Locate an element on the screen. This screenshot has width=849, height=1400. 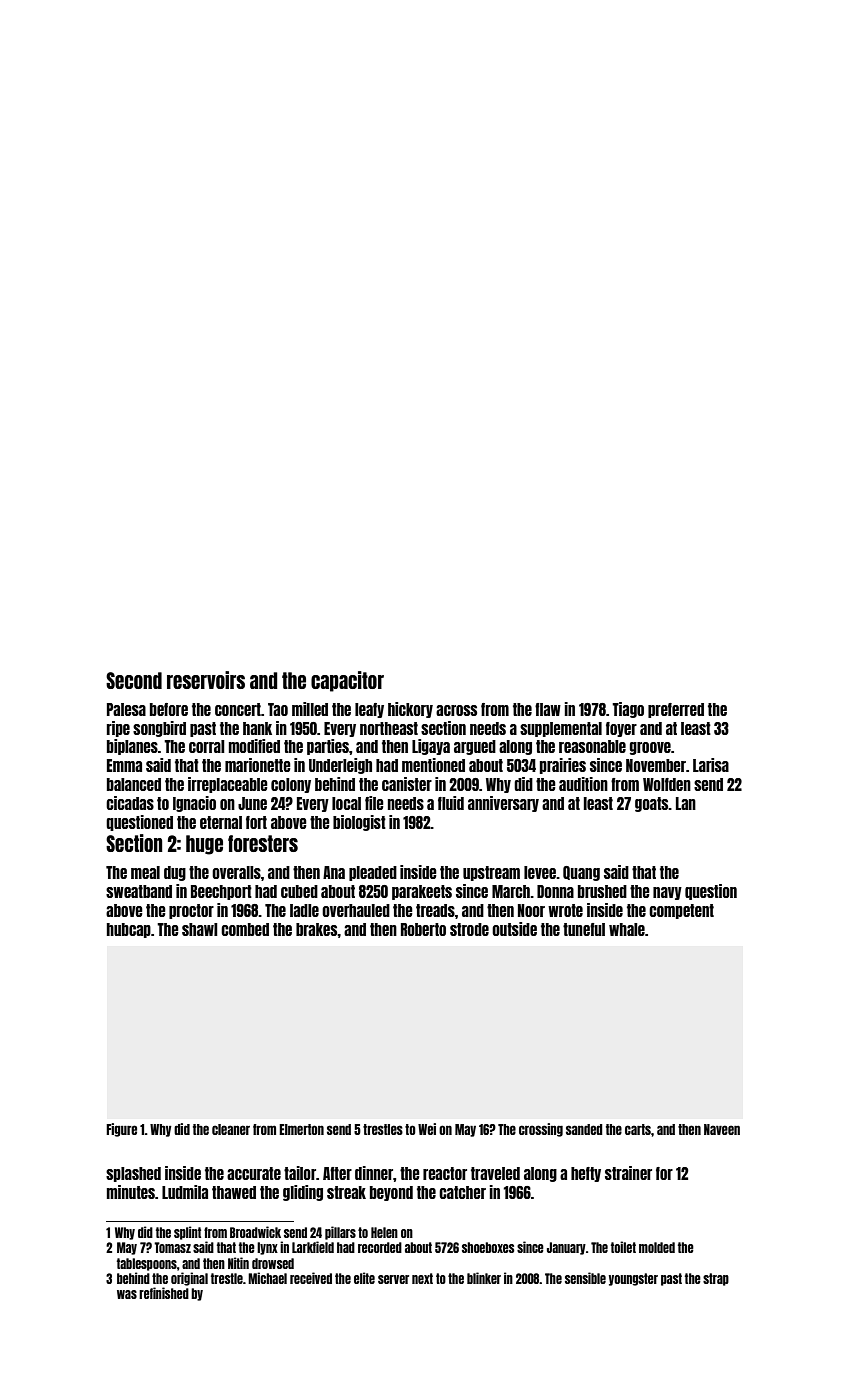
Tiago is located at coordinates (628, 710).
